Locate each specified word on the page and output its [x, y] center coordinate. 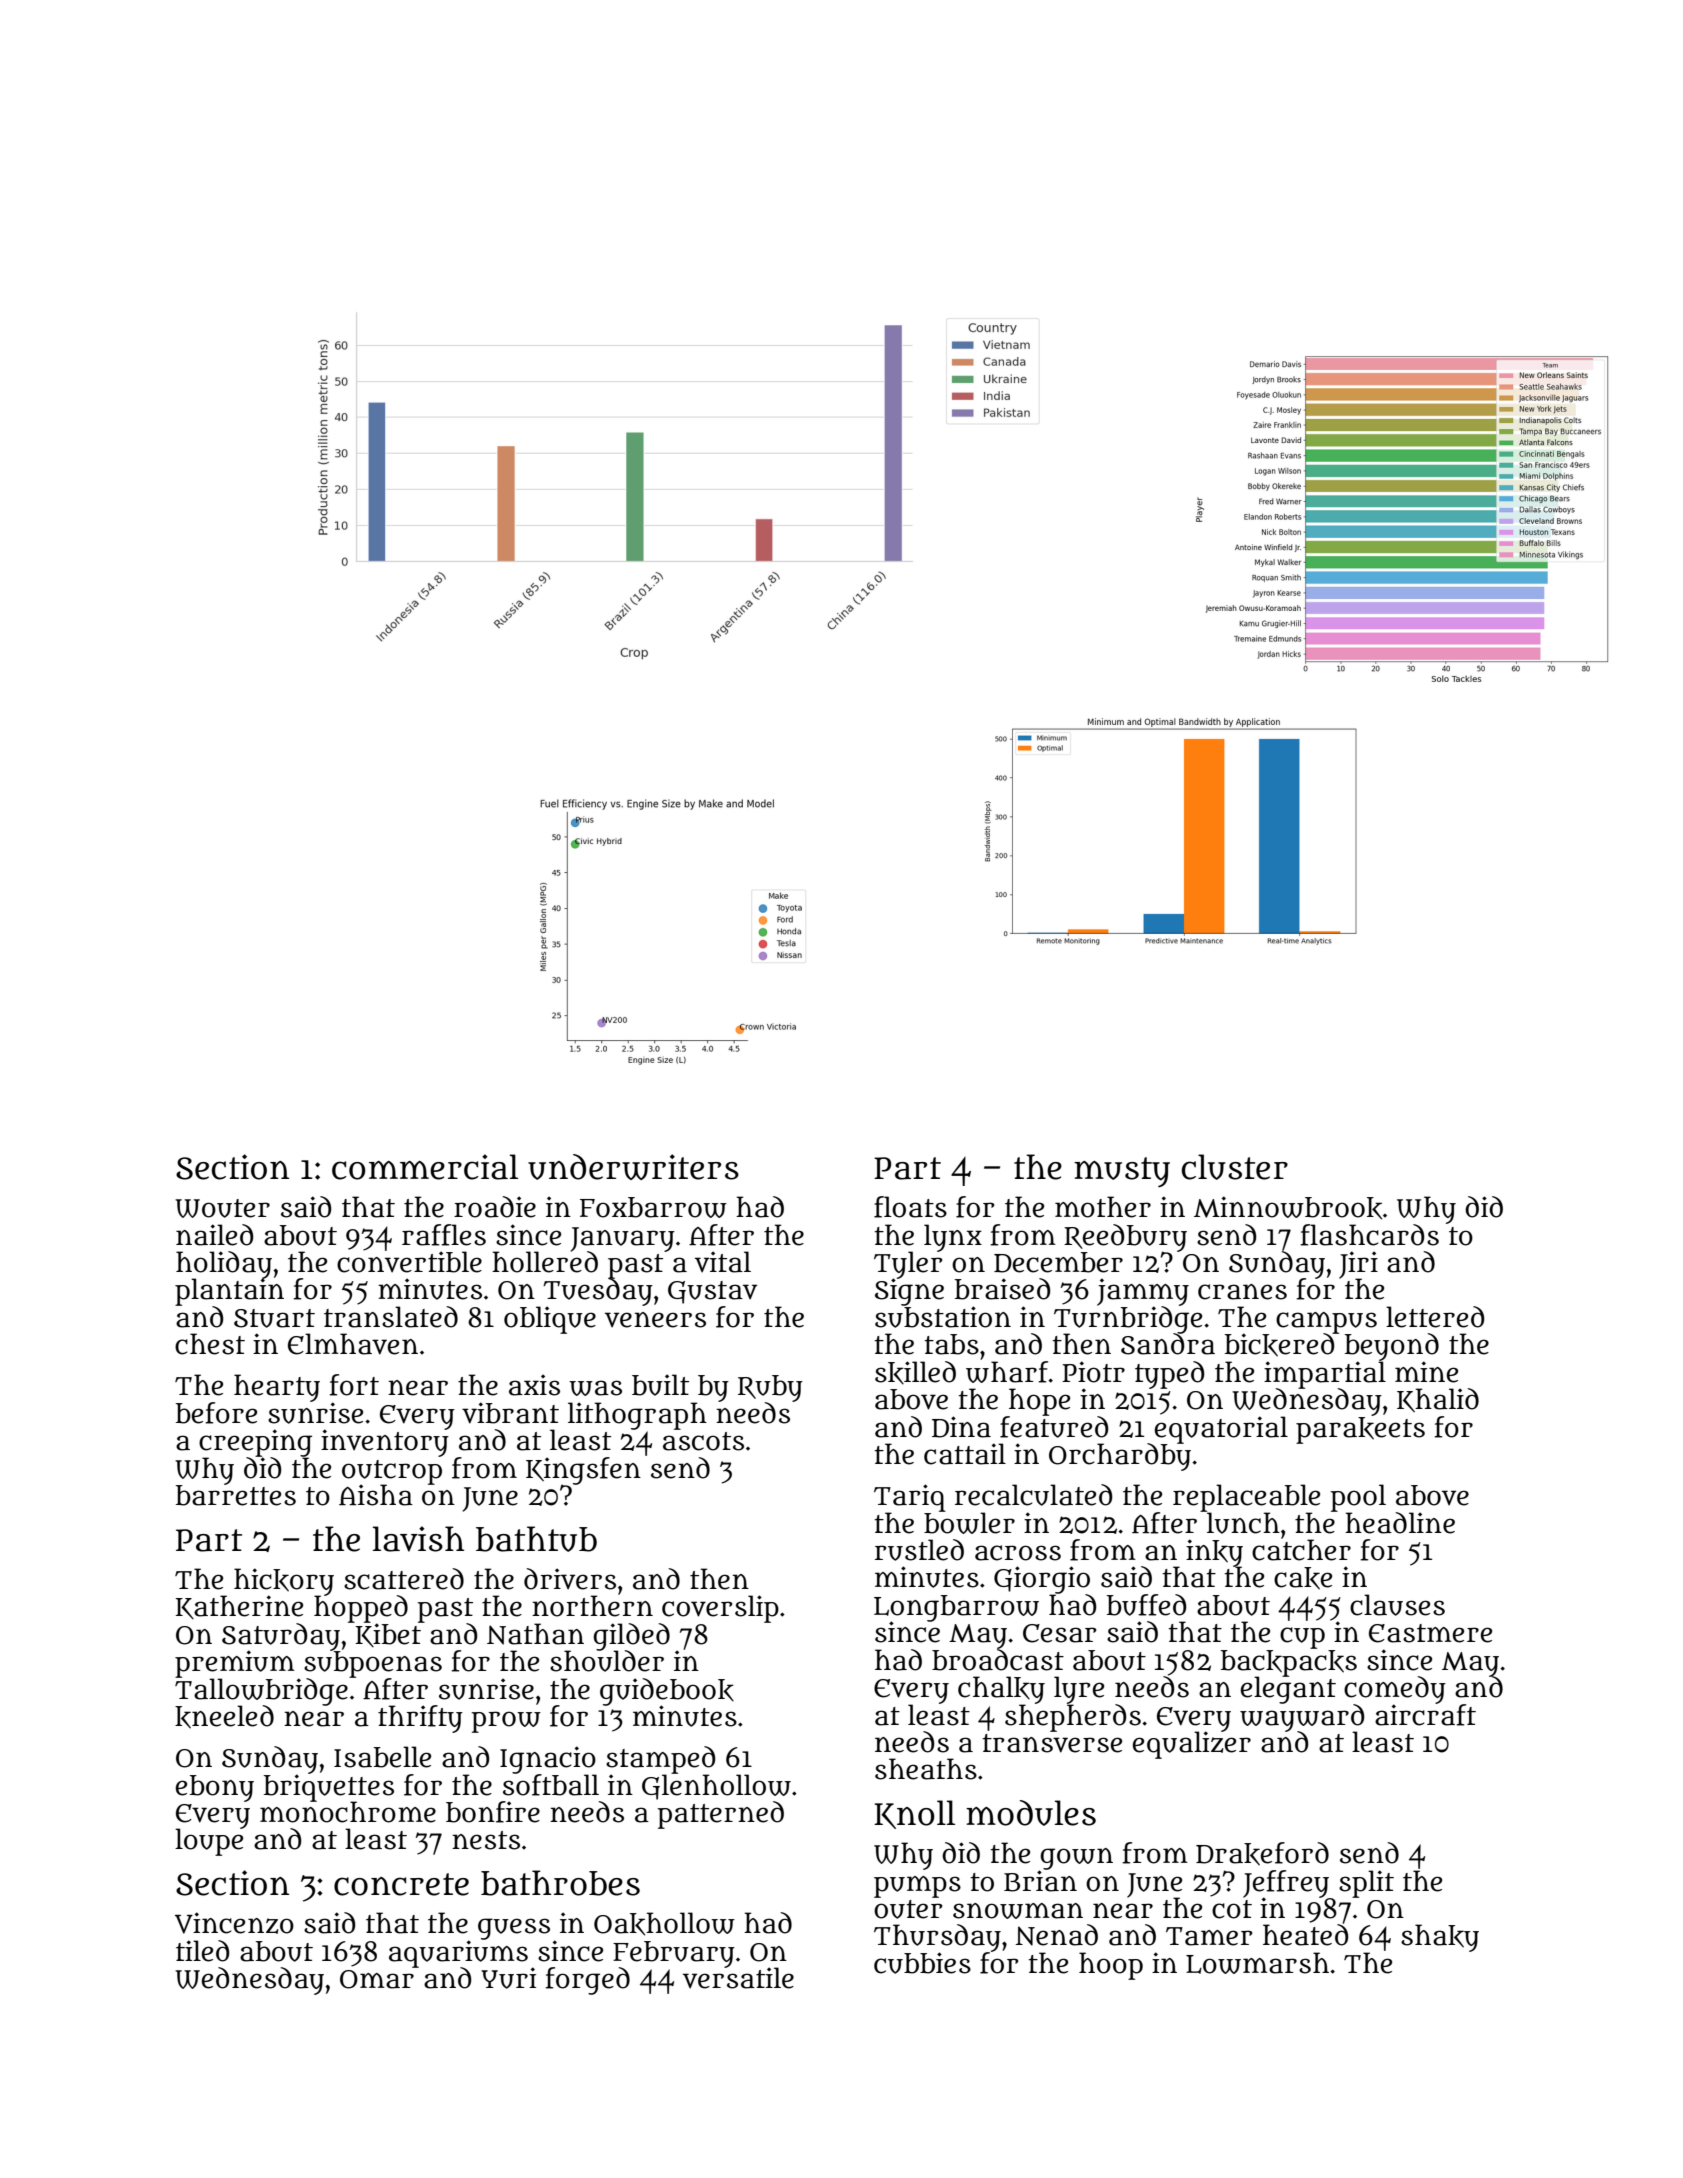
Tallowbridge [261, 1691]
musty [1122, 1172]
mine [1426, 1372]
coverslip [720, 1609]
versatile [738, 1978]
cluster [1235, 1167]
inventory [385, 1443]
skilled [915, 1372]
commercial [425, 1167]
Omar [377, 1979]
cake [1303, 1578]
